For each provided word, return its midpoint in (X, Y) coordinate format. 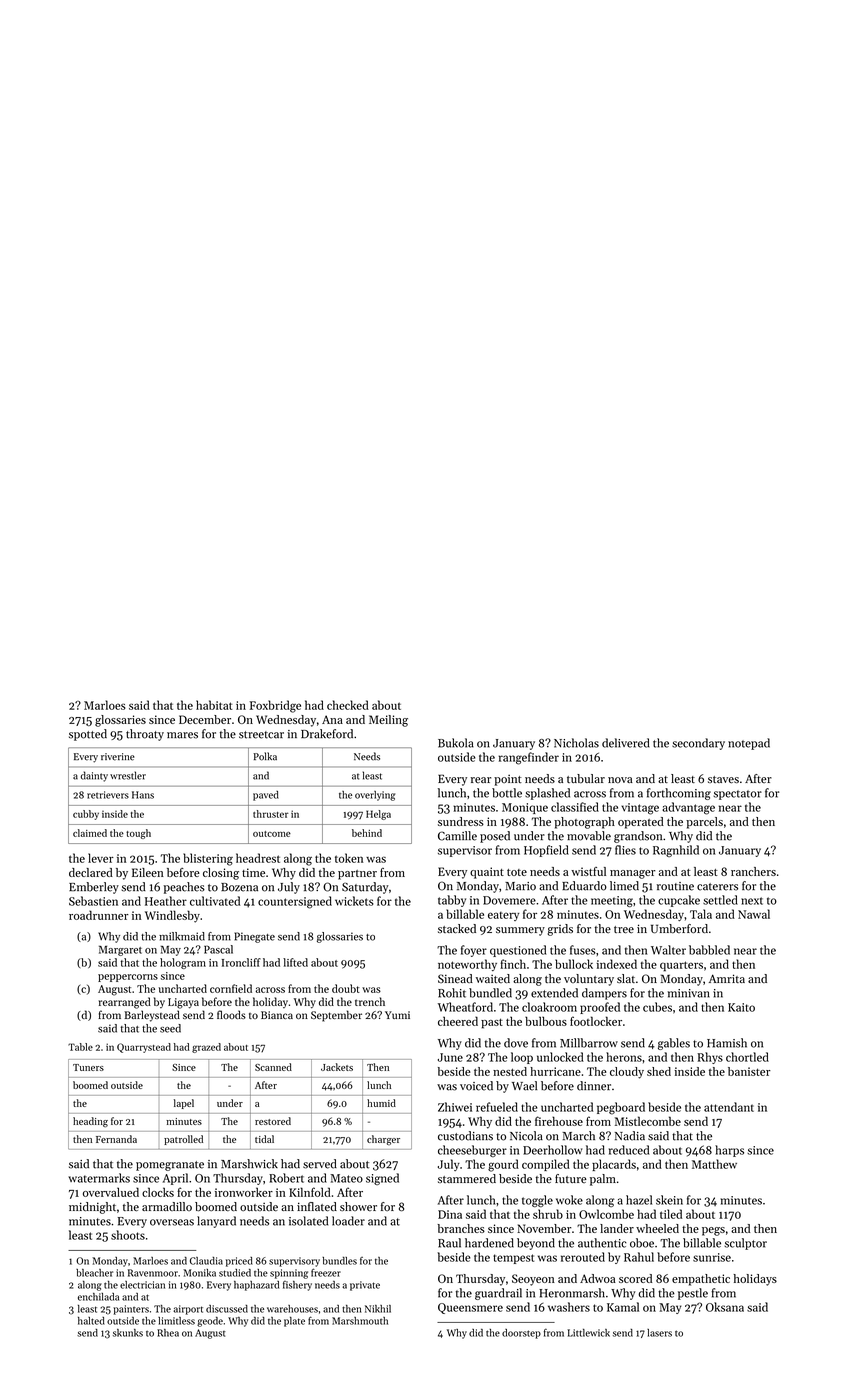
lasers (659, 1333)
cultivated (215, 901)
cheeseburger (472, 1151)
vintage (640, 809)
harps (729, 1151)
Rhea (168, 1333)
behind (367, 833)
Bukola (456, 743)
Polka (265, 756)
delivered (626, 743)
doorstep (521, 1334)
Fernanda (116, 1139)
